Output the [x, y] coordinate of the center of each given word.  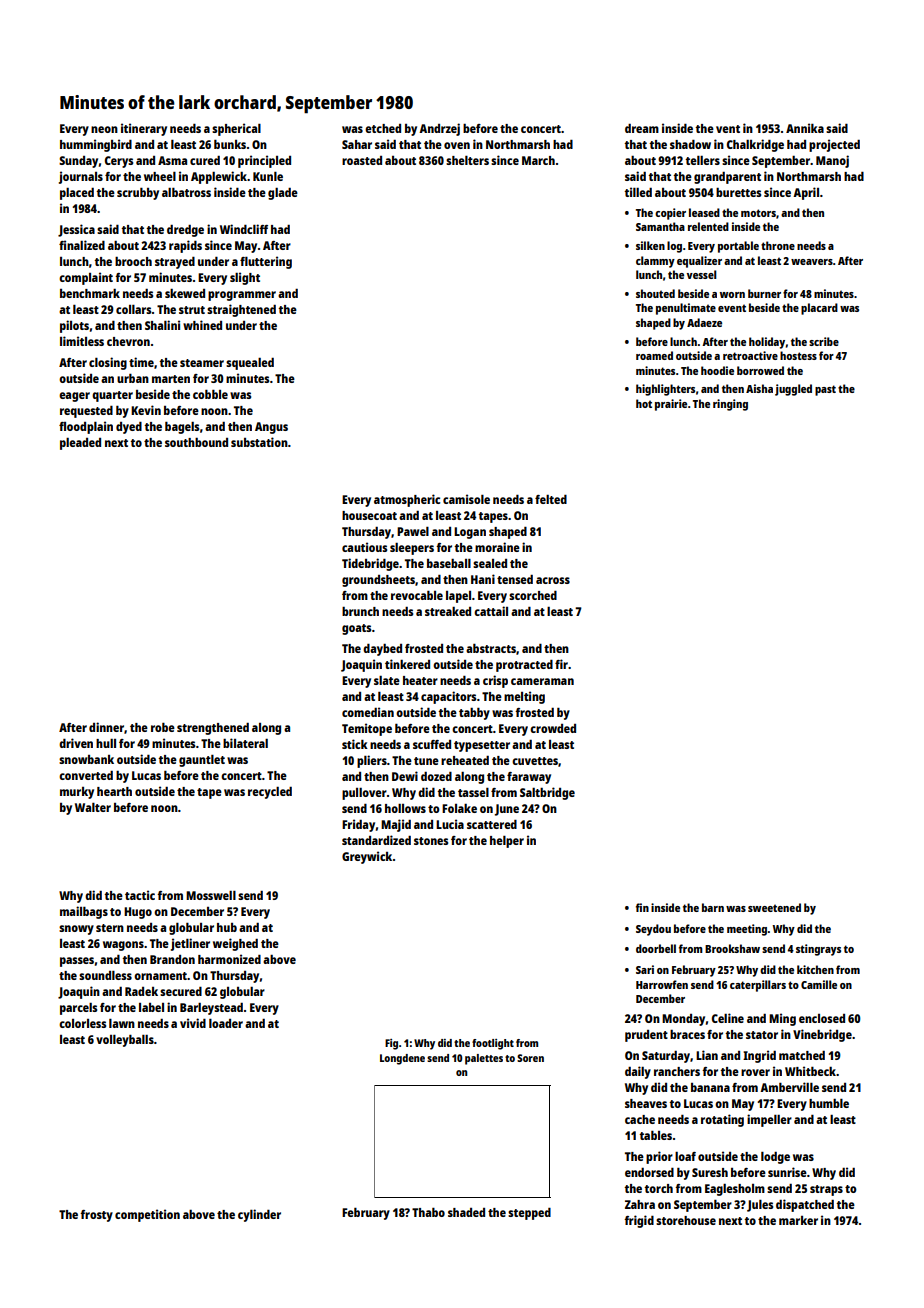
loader [226, 1023]
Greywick [367, 857]
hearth [114, 791]
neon [104, 129]
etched [383, 128]
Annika [805, 128]
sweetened [774, 907]
